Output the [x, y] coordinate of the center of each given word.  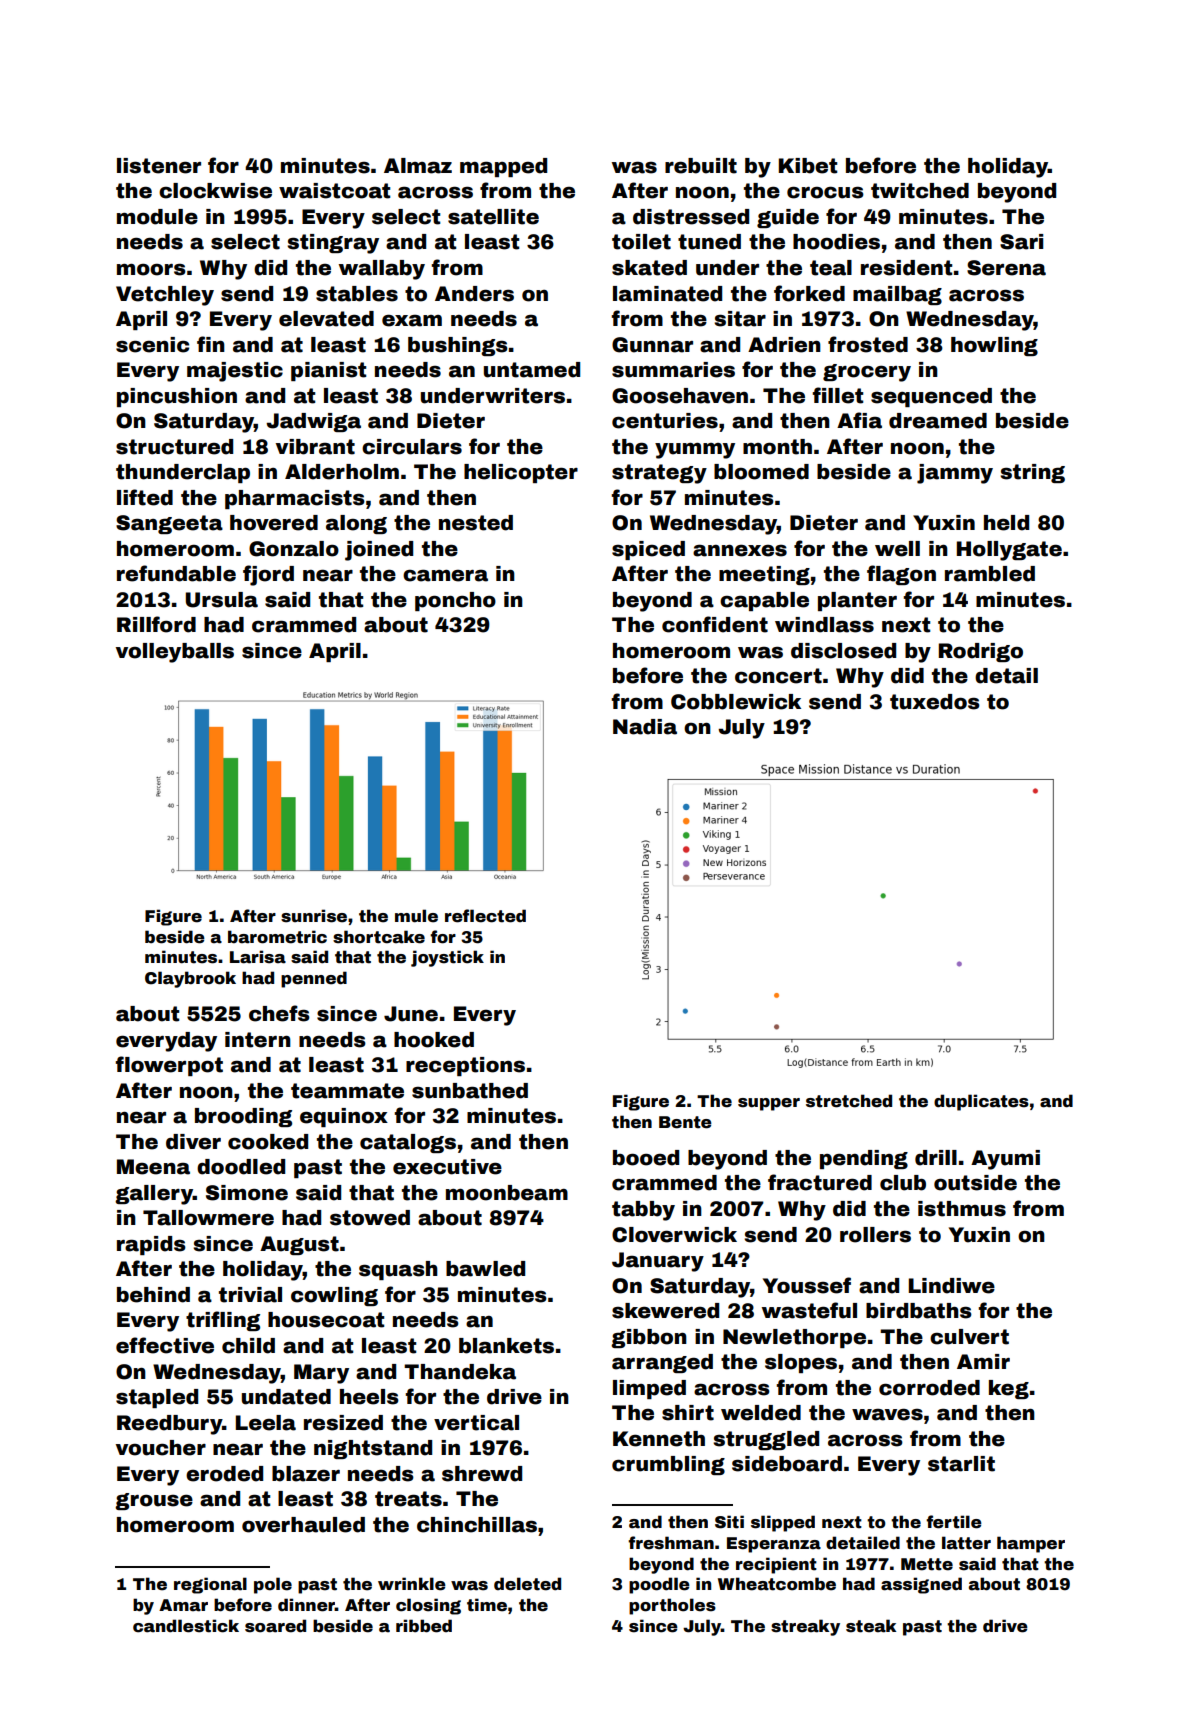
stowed [370, 1218]
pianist [328, 371]
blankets [506, 1346]
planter [857, 601]
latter [966, 1543]
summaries [673, 370]
